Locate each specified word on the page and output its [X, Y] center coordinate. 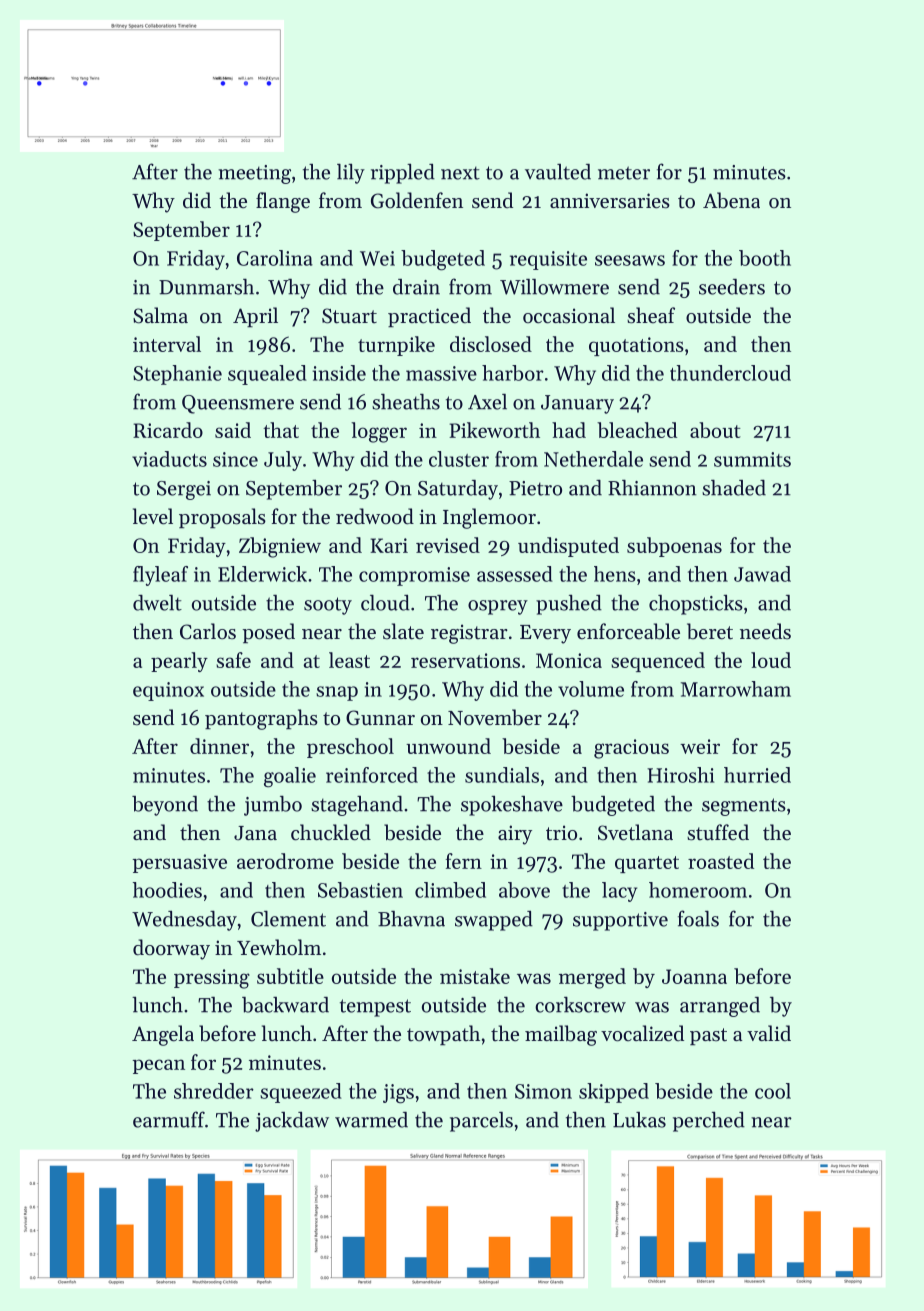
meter [624, 173]
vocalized [642, 1033]
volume [591, 689]
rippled [403, 174]
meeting [254, 174]
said [233, 430]
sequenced [658, 662]
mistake [475, 976]
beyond [165, 806]
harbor [513, 373]
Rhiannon [652, 488]
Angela [163, 1035]
